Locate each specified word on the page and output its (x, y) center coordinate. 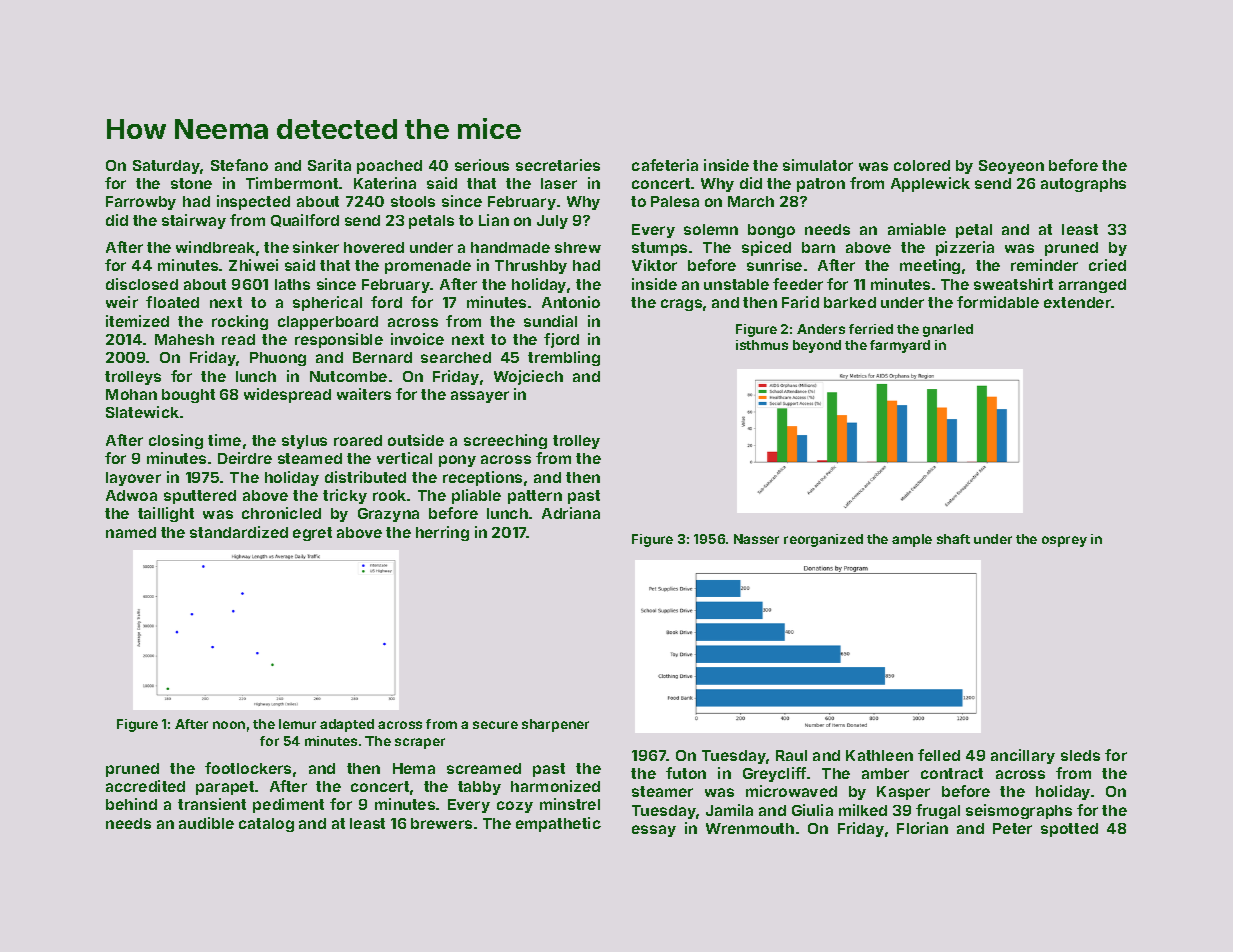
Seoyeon (1011, 167)
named (131, 532)
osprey (1064, 541)
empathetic (558, 824)
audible (206, 823)
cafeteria (665, 165)
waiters (364, 394)
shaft (953, 539)
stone (191, 183)
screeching (505, 441)
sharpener (555, 725)
